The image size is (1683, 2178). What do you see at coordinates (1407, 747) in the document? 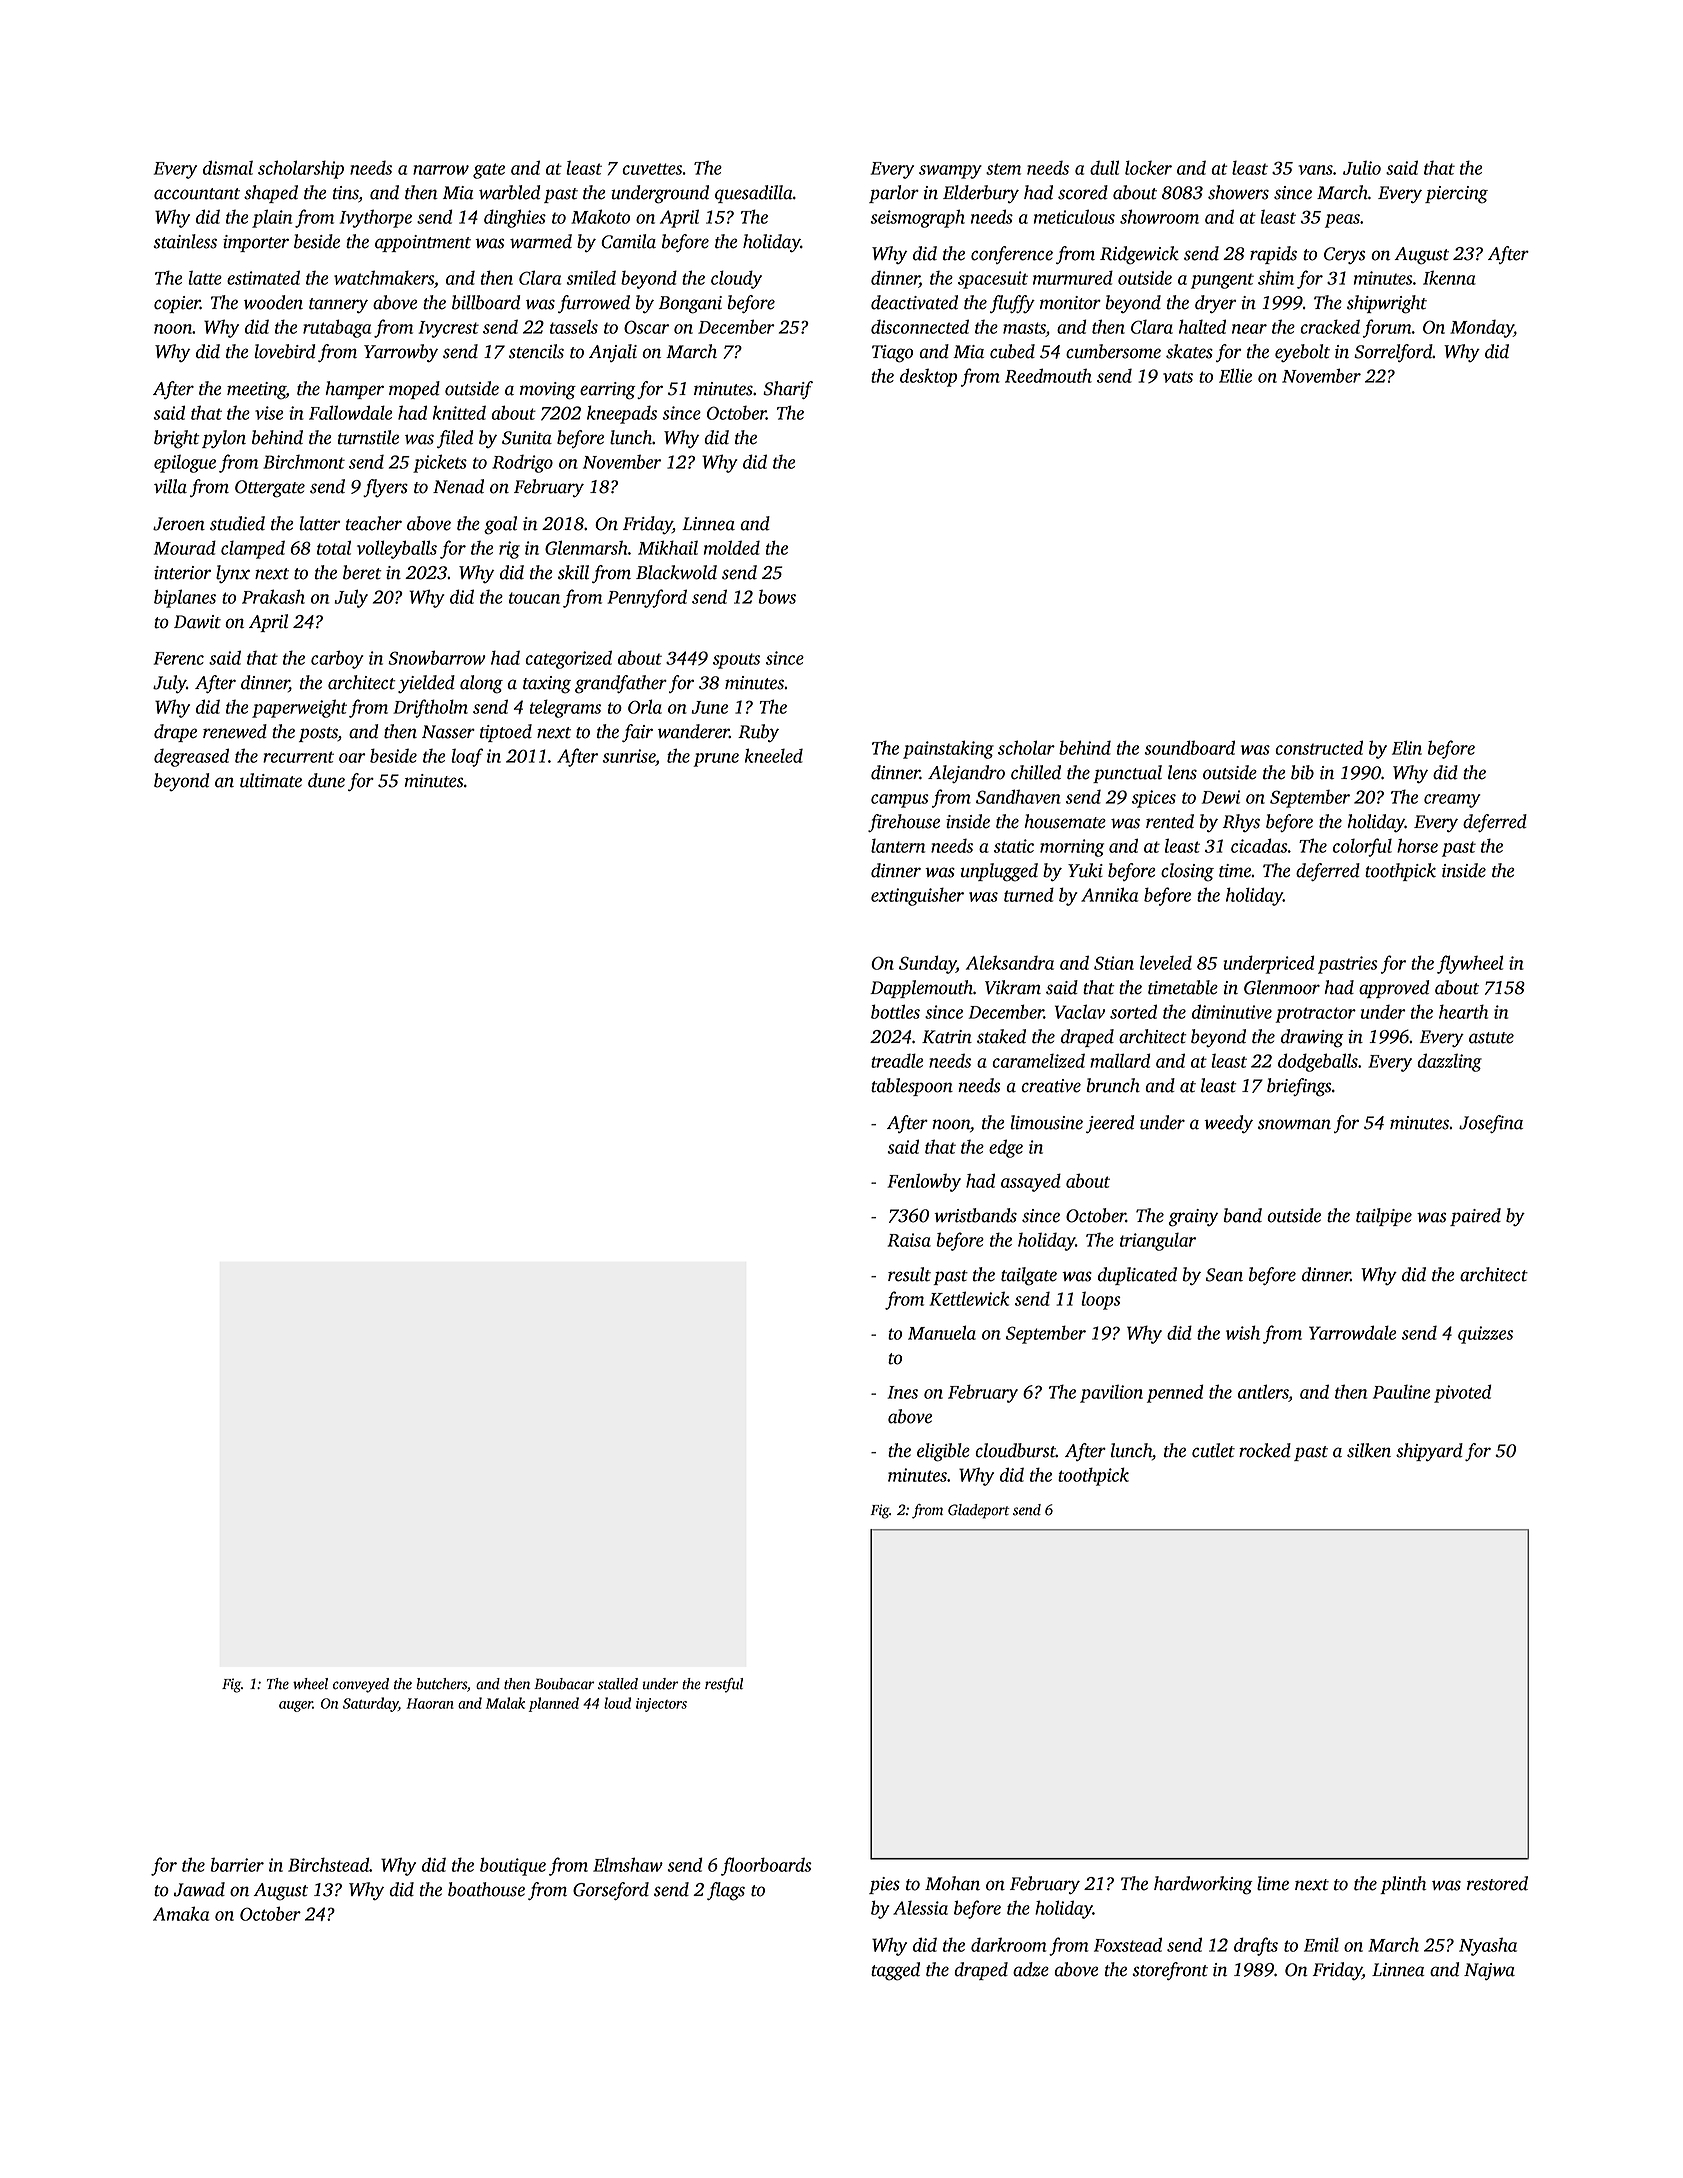
I see `Elin` at bounding box center [1407, 747].
